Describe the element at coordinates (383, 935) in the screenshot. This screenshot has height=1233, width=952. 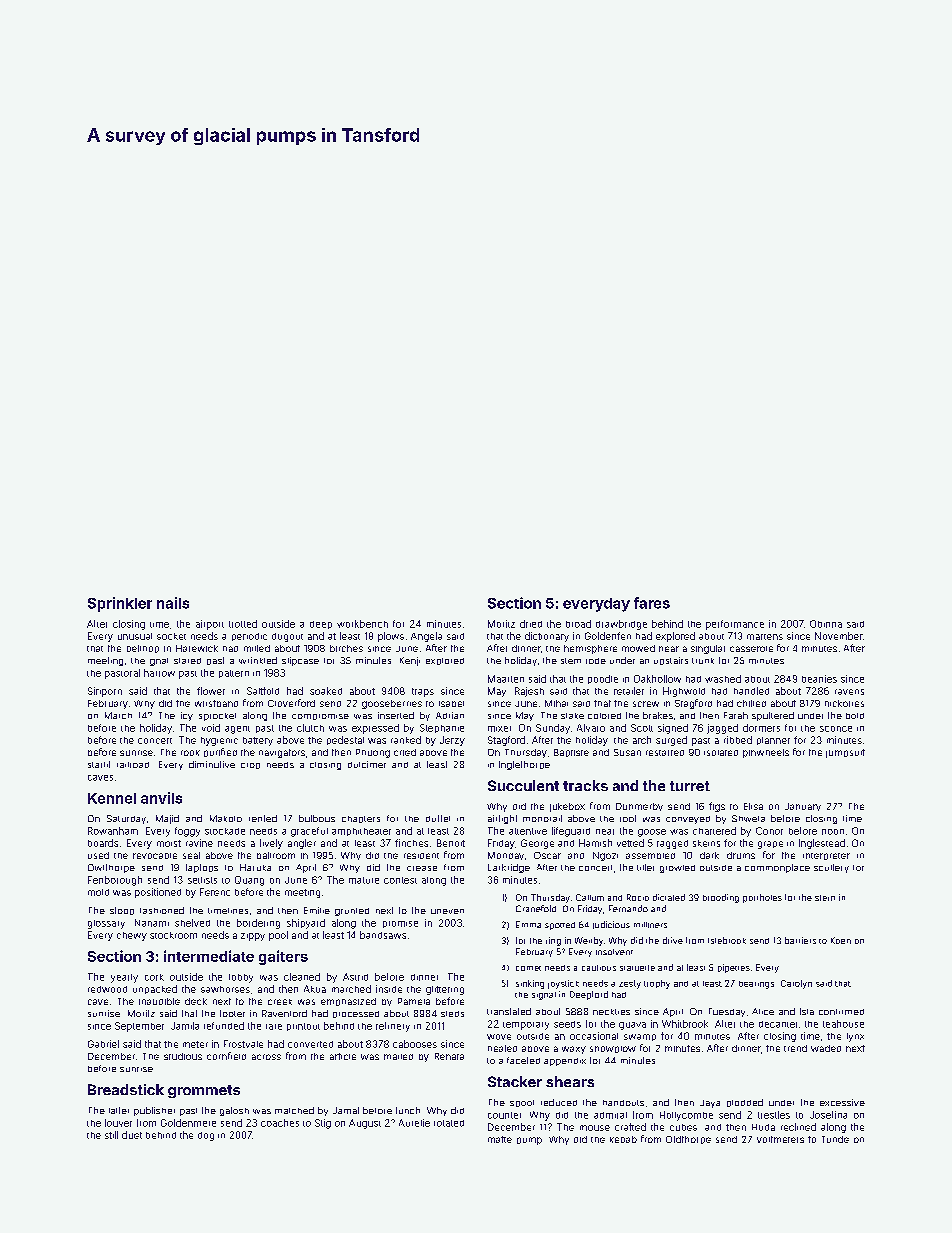
I see `bandsaws` at that location.
